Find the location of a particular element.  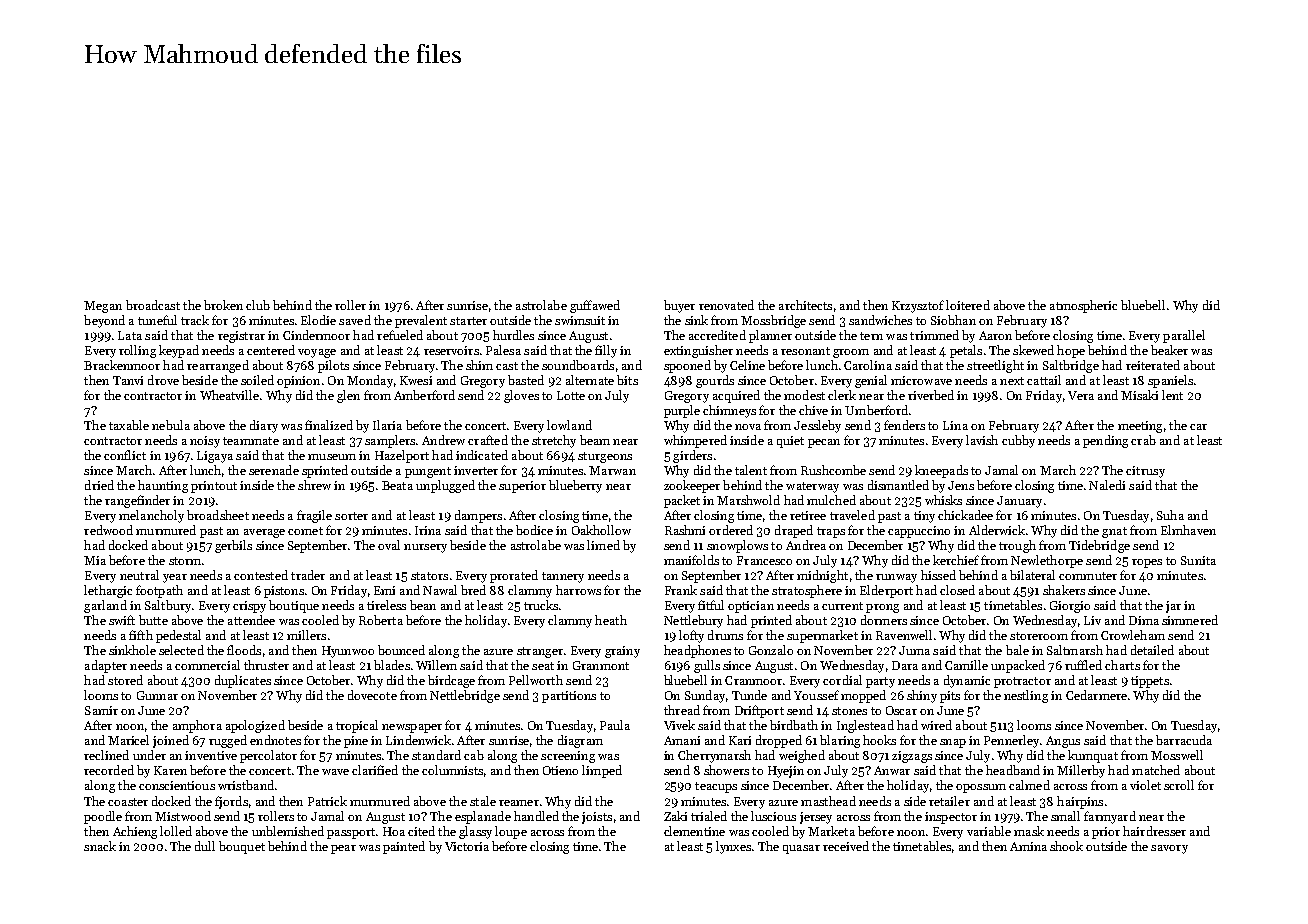

garland is located at coordinates (105, 606).
